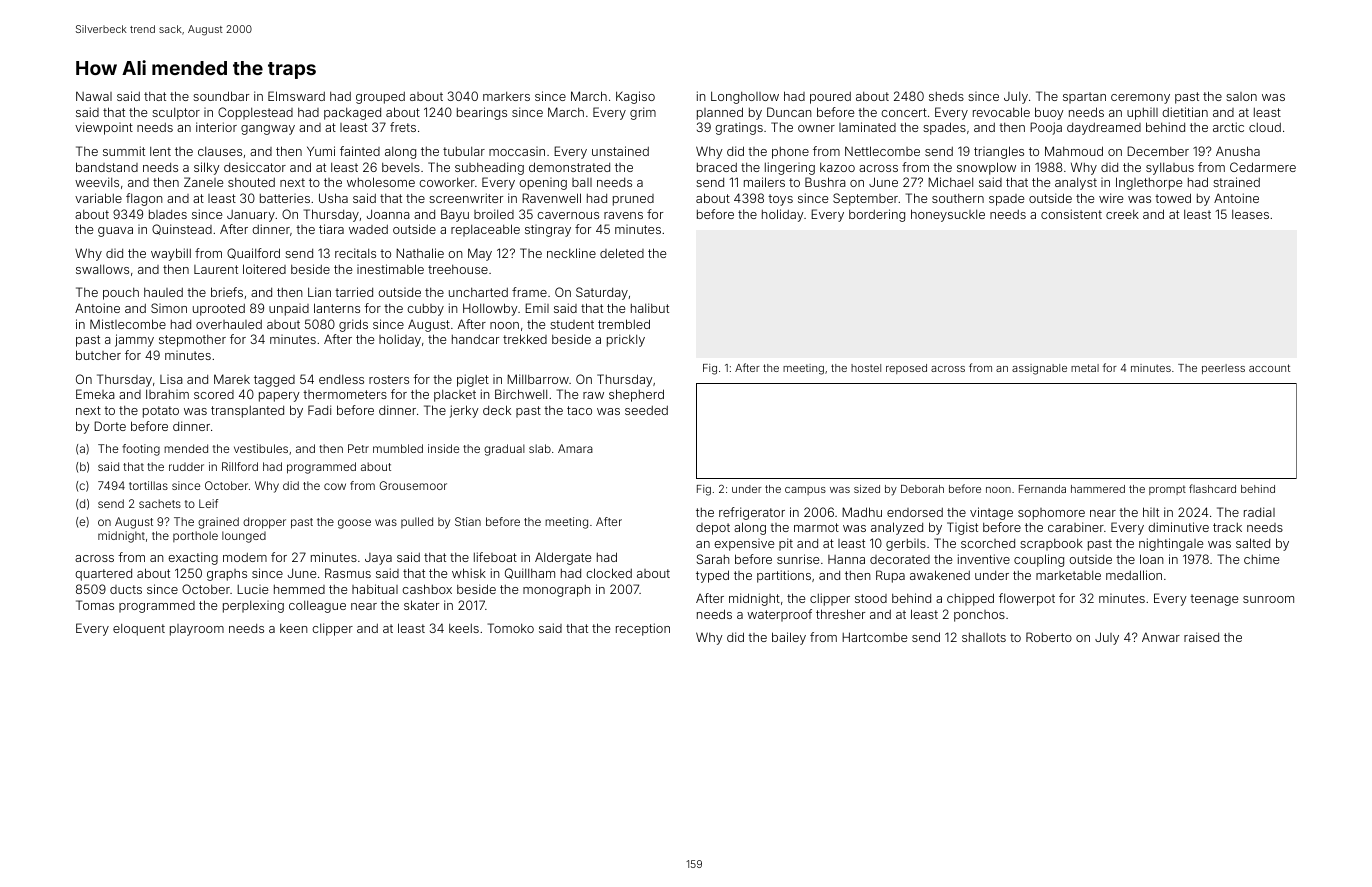  What do you see at coordinates (865, 199) in the screenshot?
I see `September` at bounding box center [865, 199].
